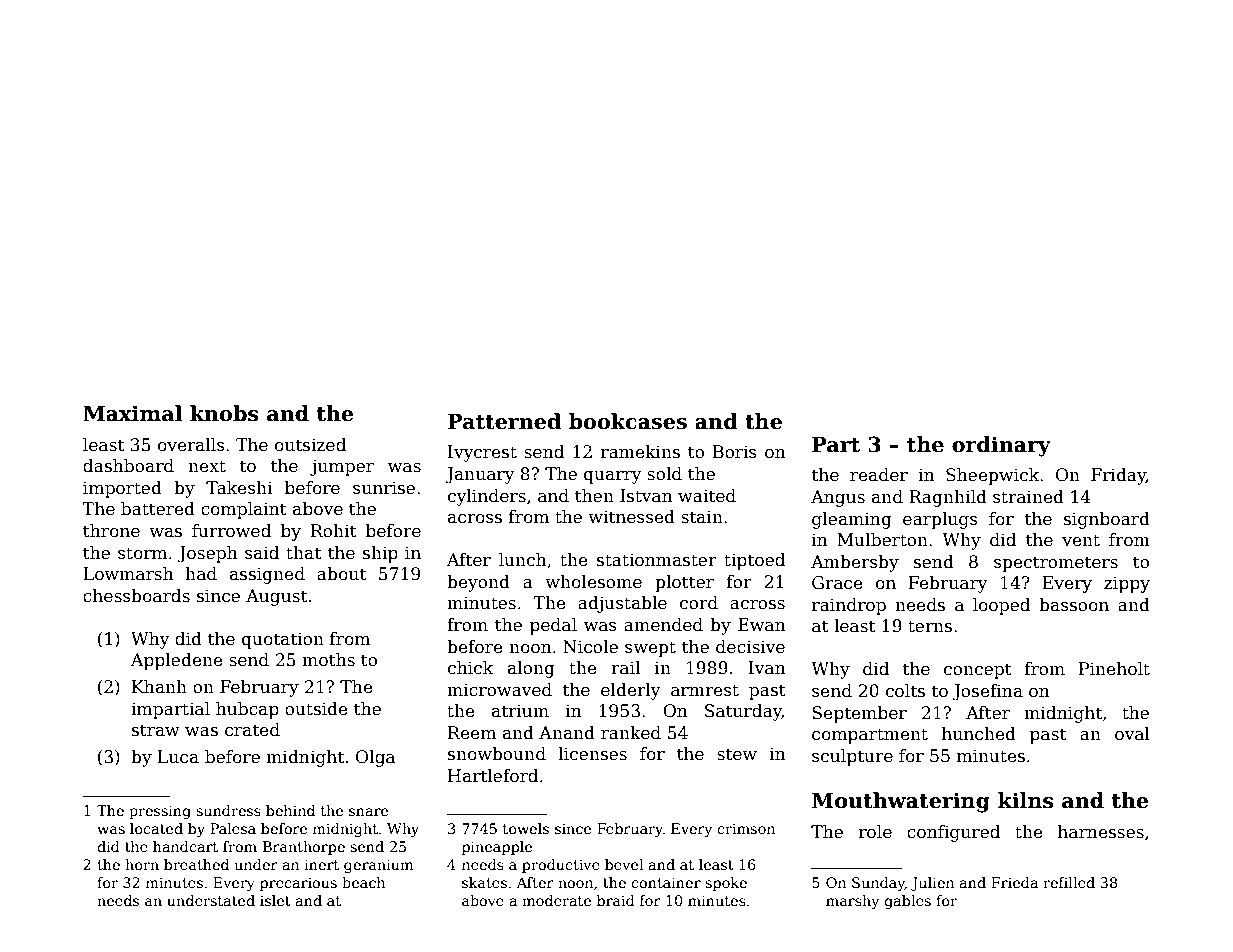 Image resolution: width=1233 pixels, height=952 pixels. Describe the element at coordinates (1001, 446) in the screenshot. I see `ordinary` at that location.
